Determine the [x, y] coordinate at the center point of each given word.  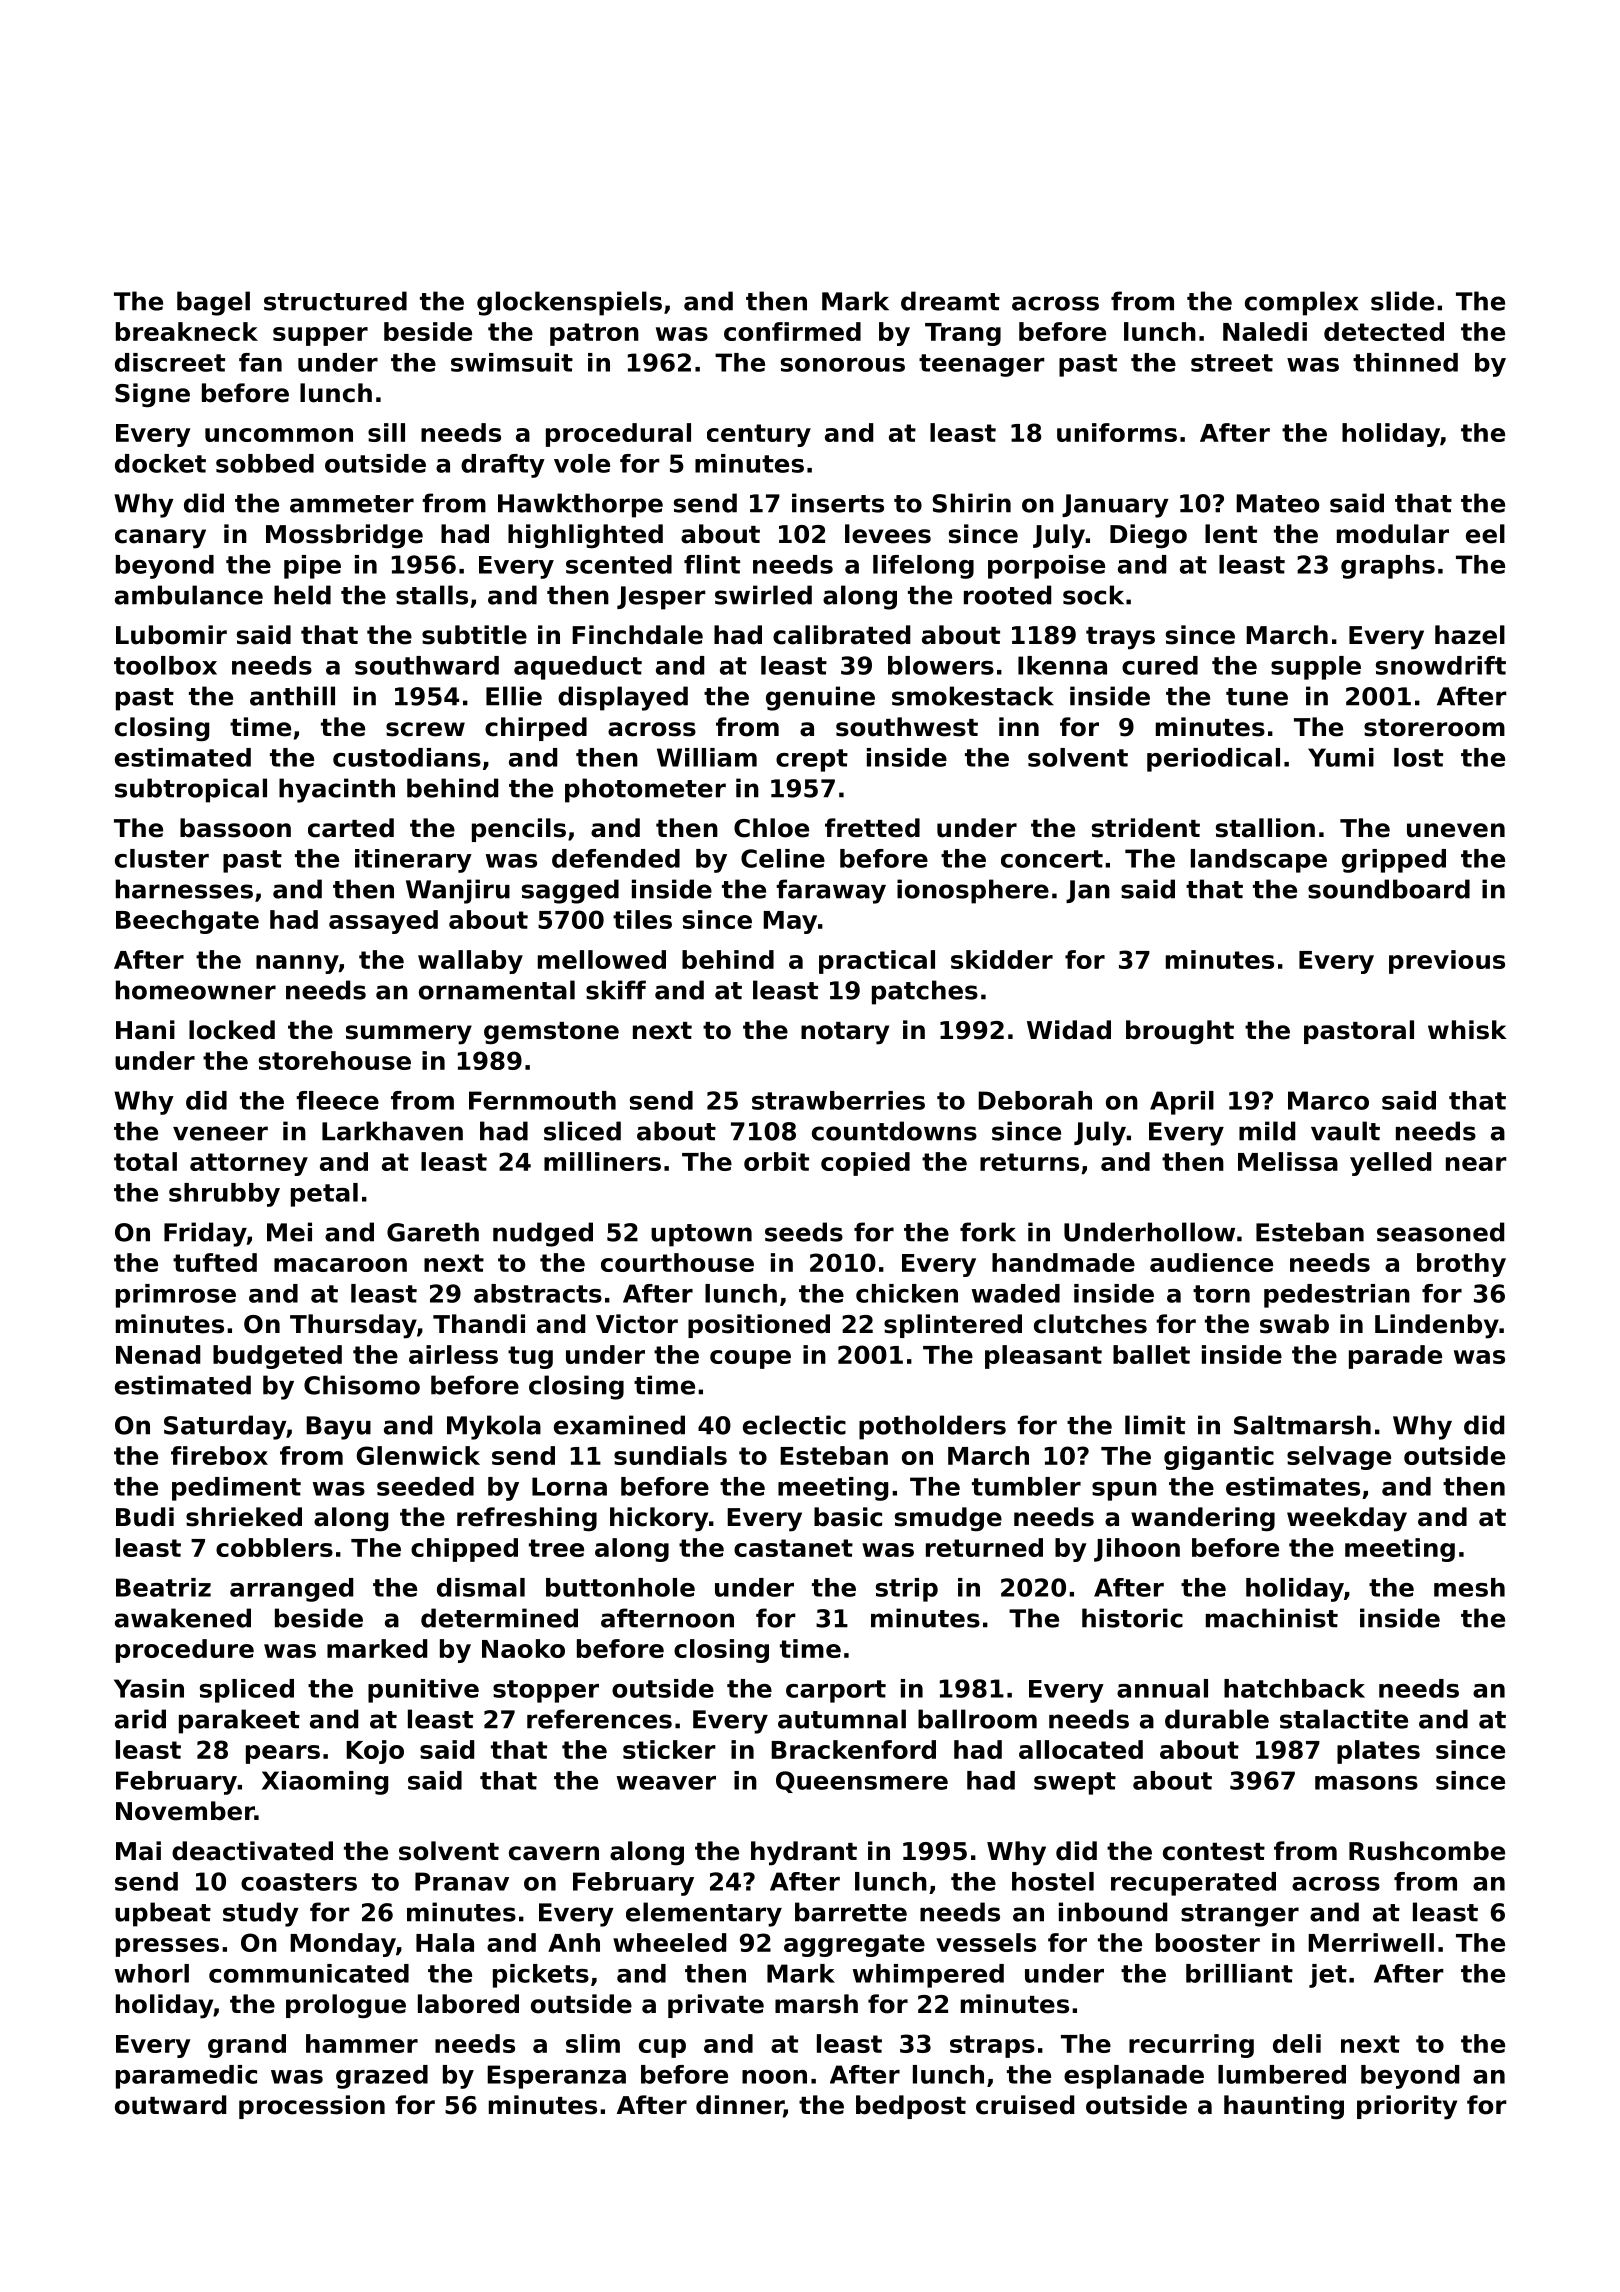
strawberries [838, 1100]
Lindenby [1437, 1326]
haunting [1284, 2107]
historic [1132, 1618]
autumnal [842, 1719]
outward [170, 2105]
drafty [503, 466]
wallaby [470, 962]
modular [1393, 534]
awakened [183, 1618]
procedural [618, 435]
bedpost [911, 2107]
